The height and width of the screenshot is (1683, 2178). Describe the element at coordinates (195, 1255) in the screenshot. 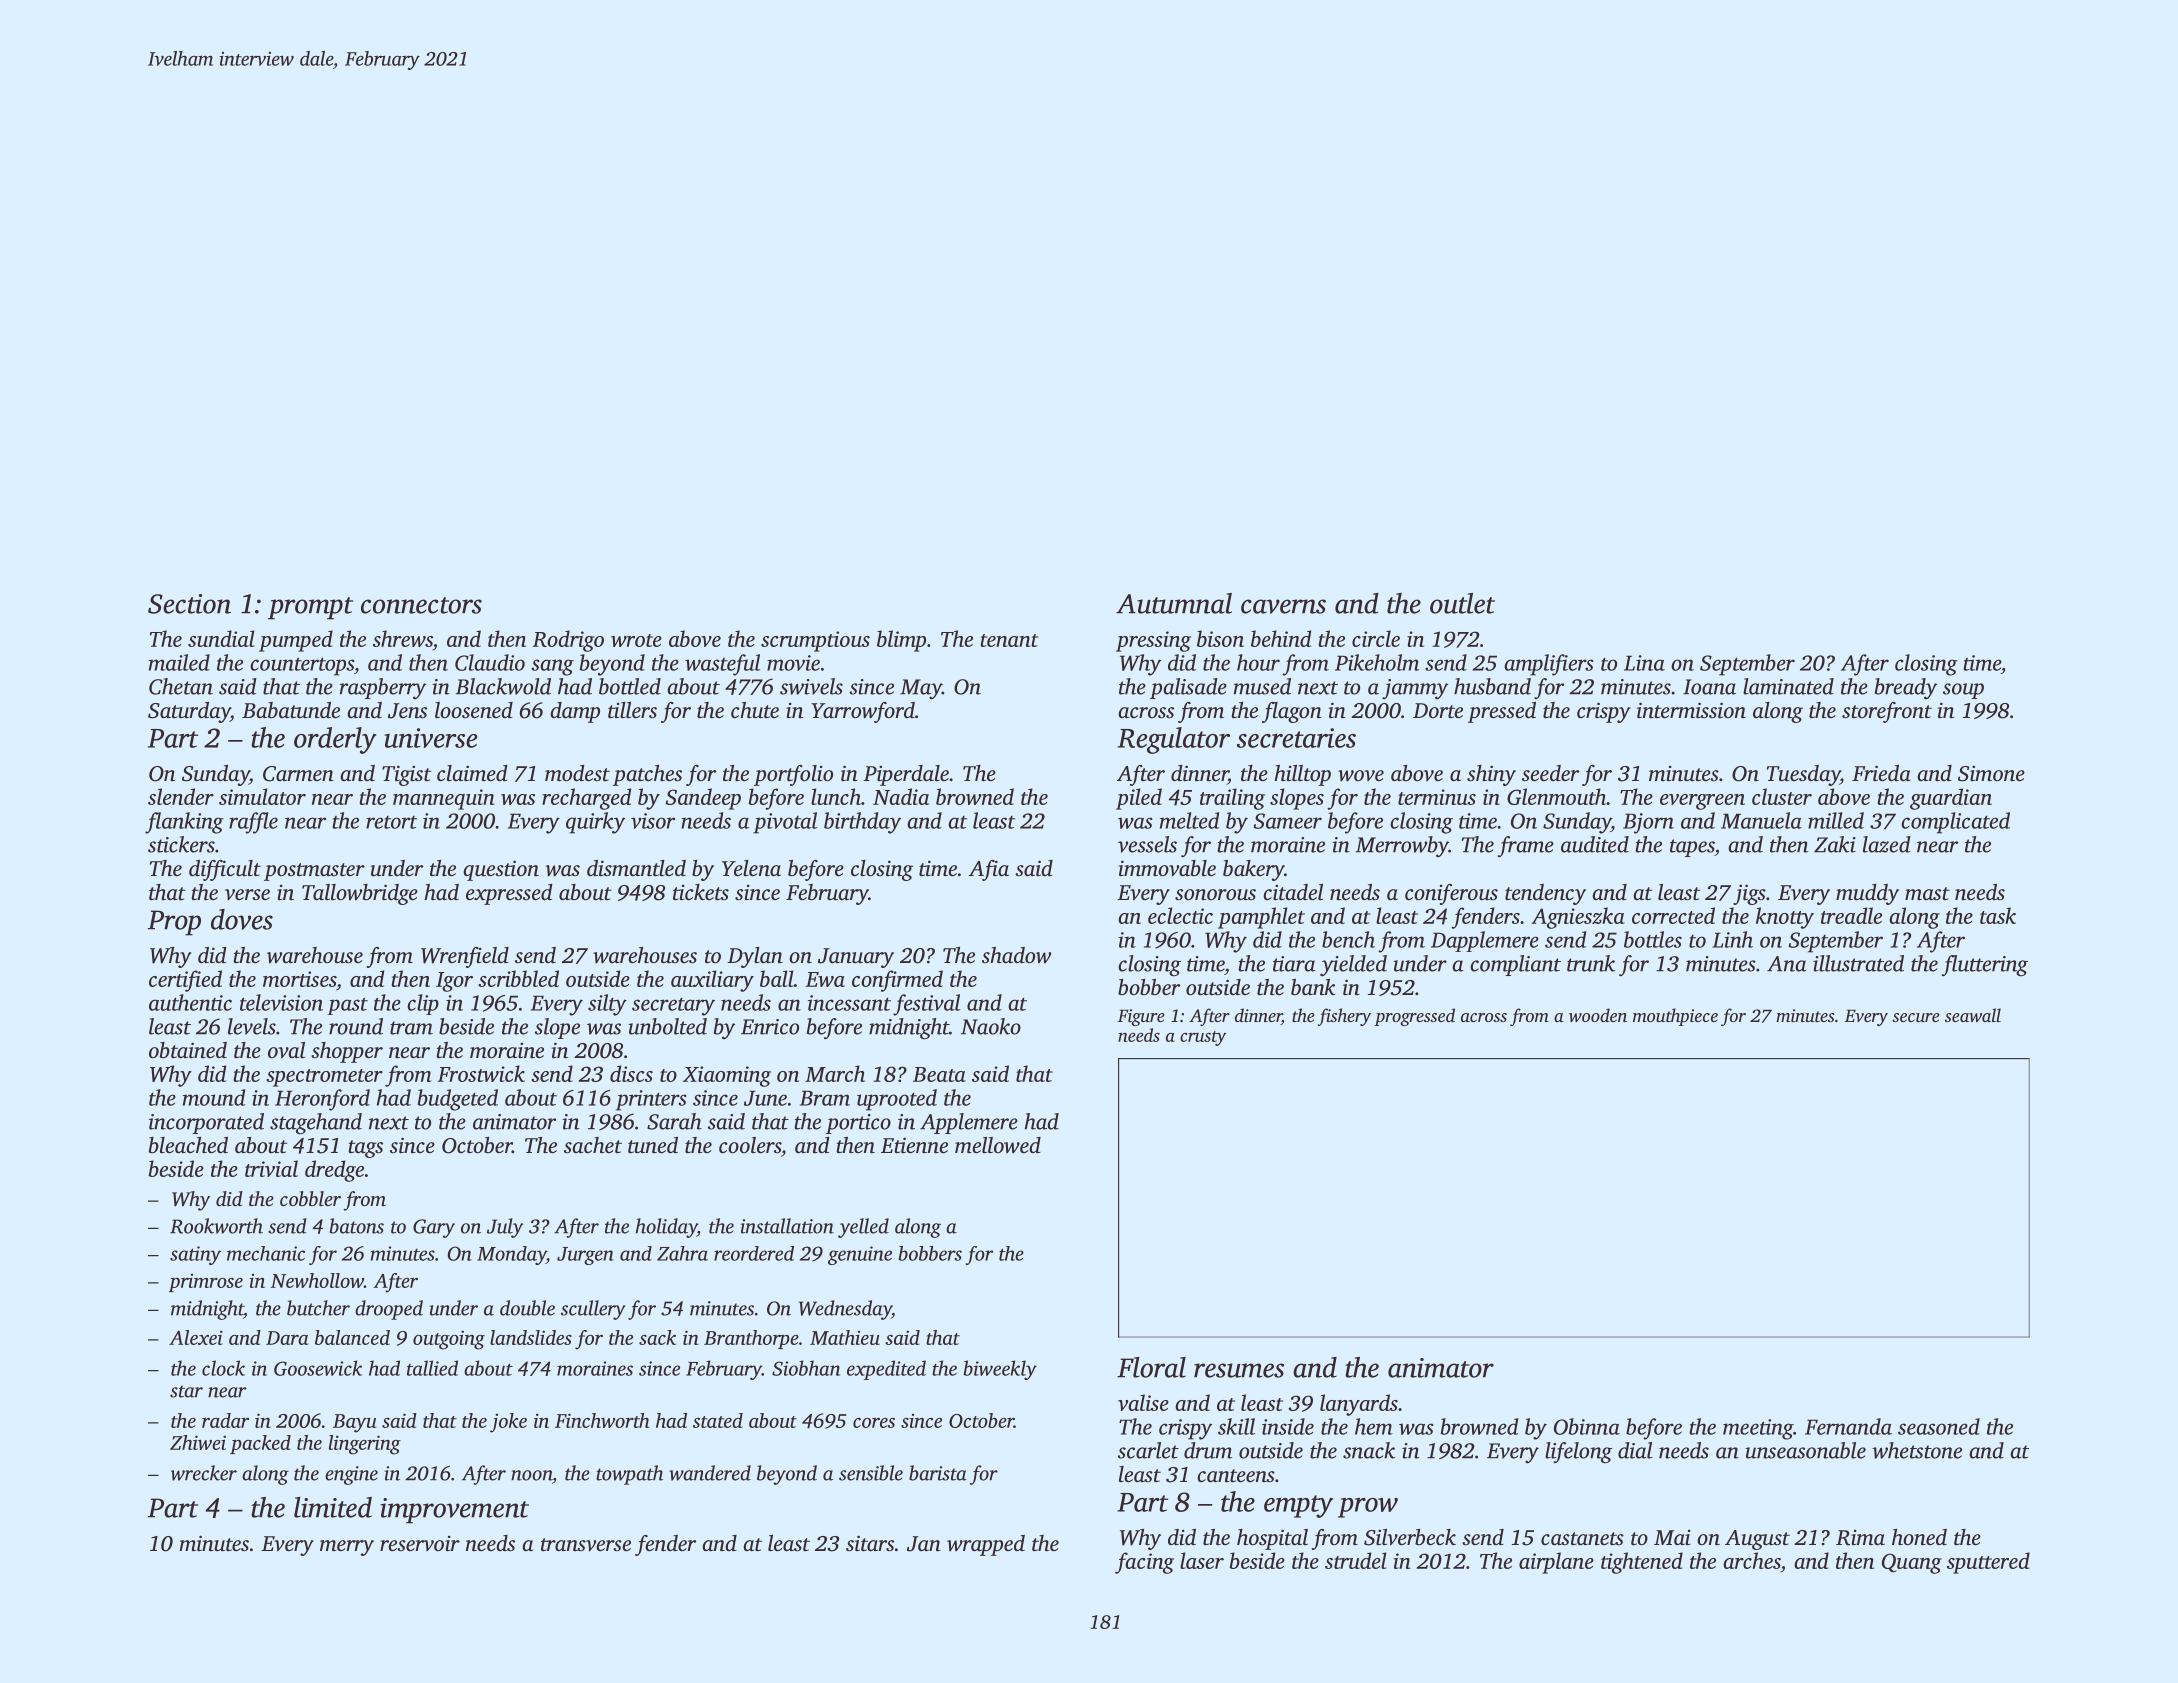

I see `satiny` at that location.
